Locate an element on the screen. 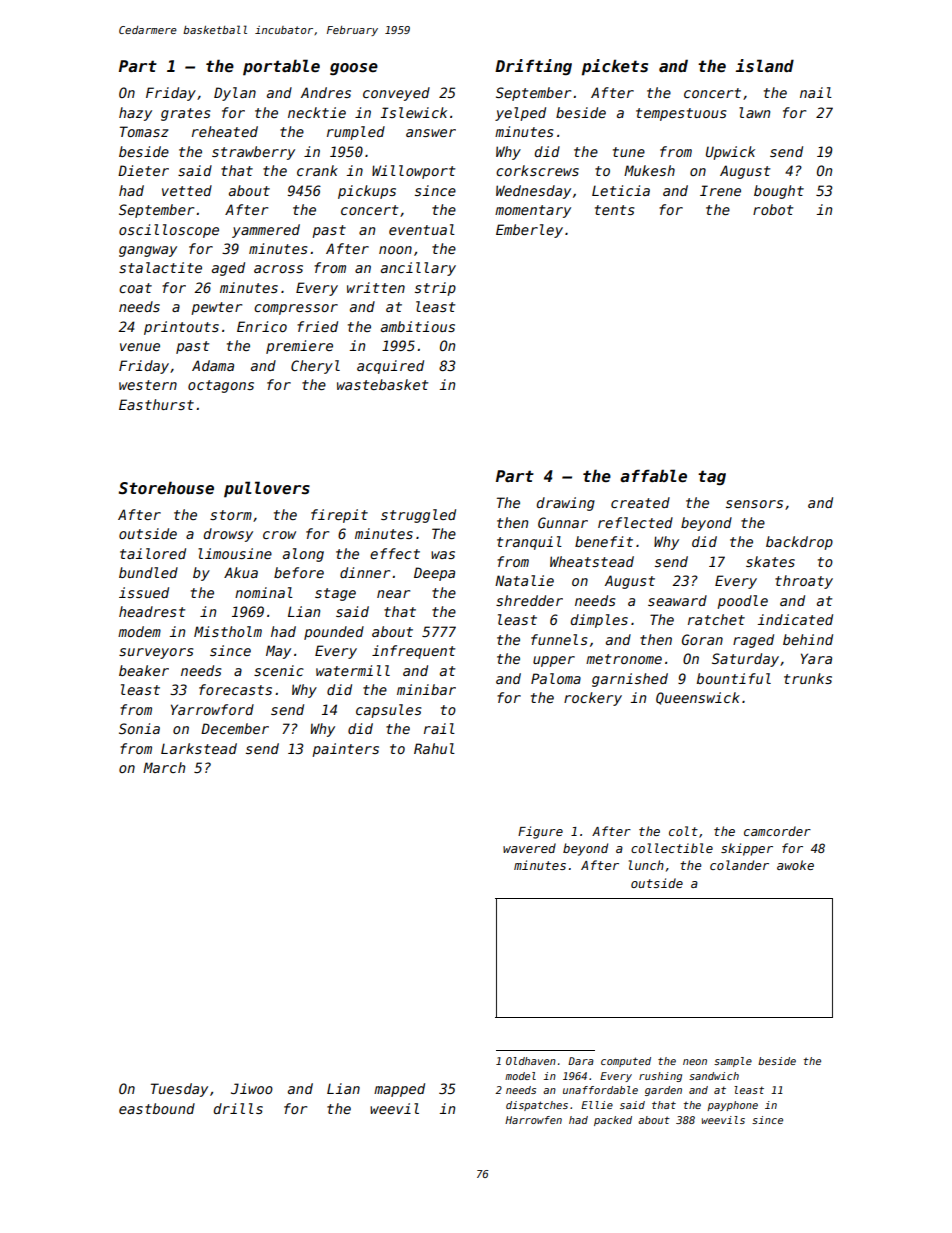 The width and height of the screenshot is (952, 1233). Drifting is located at coordinates (533, 67).
